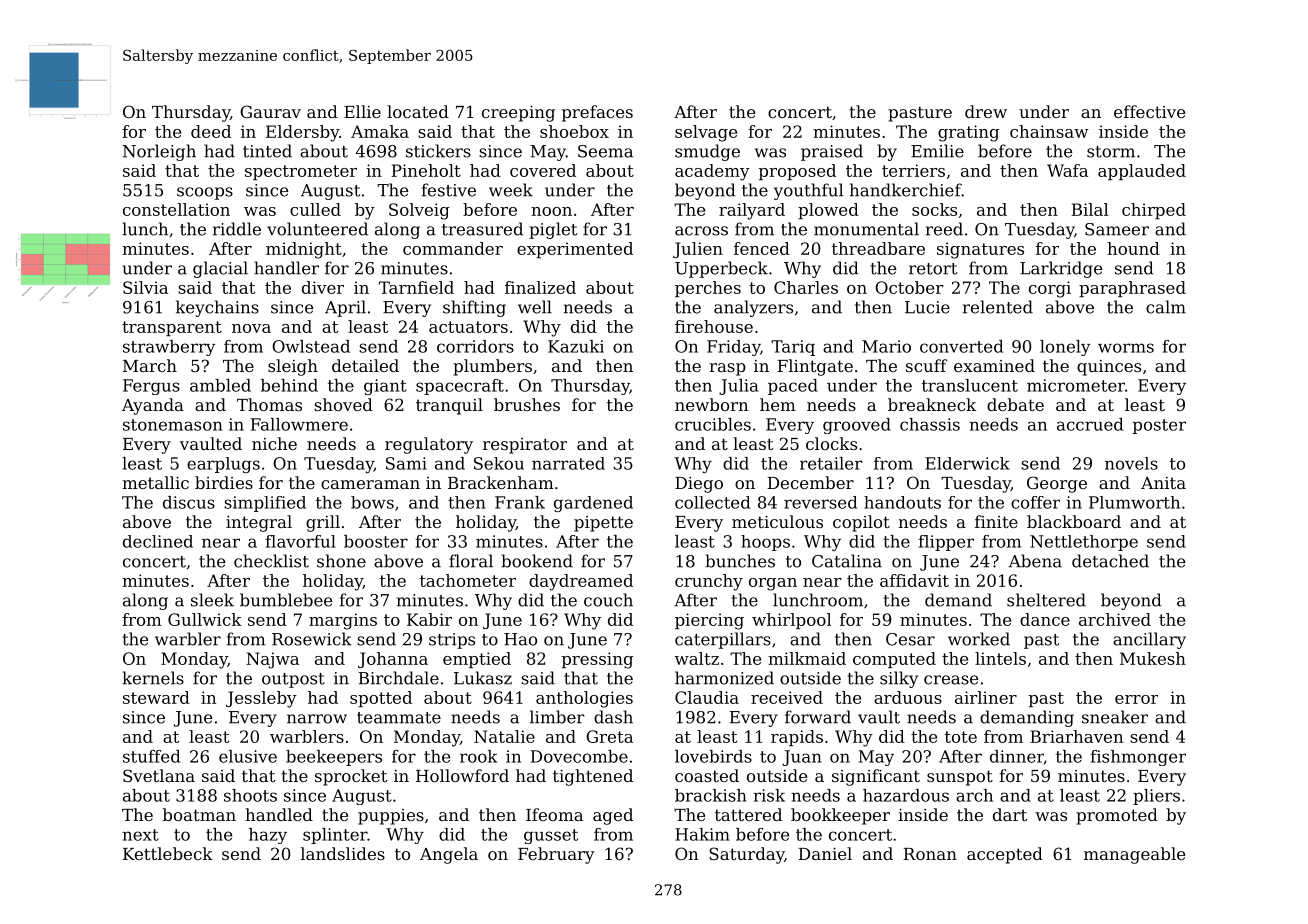 Image resolution: width=1308 pixels, height=924 pixels. What do you see at coordinates (205, 193) in the screenshot?
I see `scoops` at bounding box center [205, 193].
